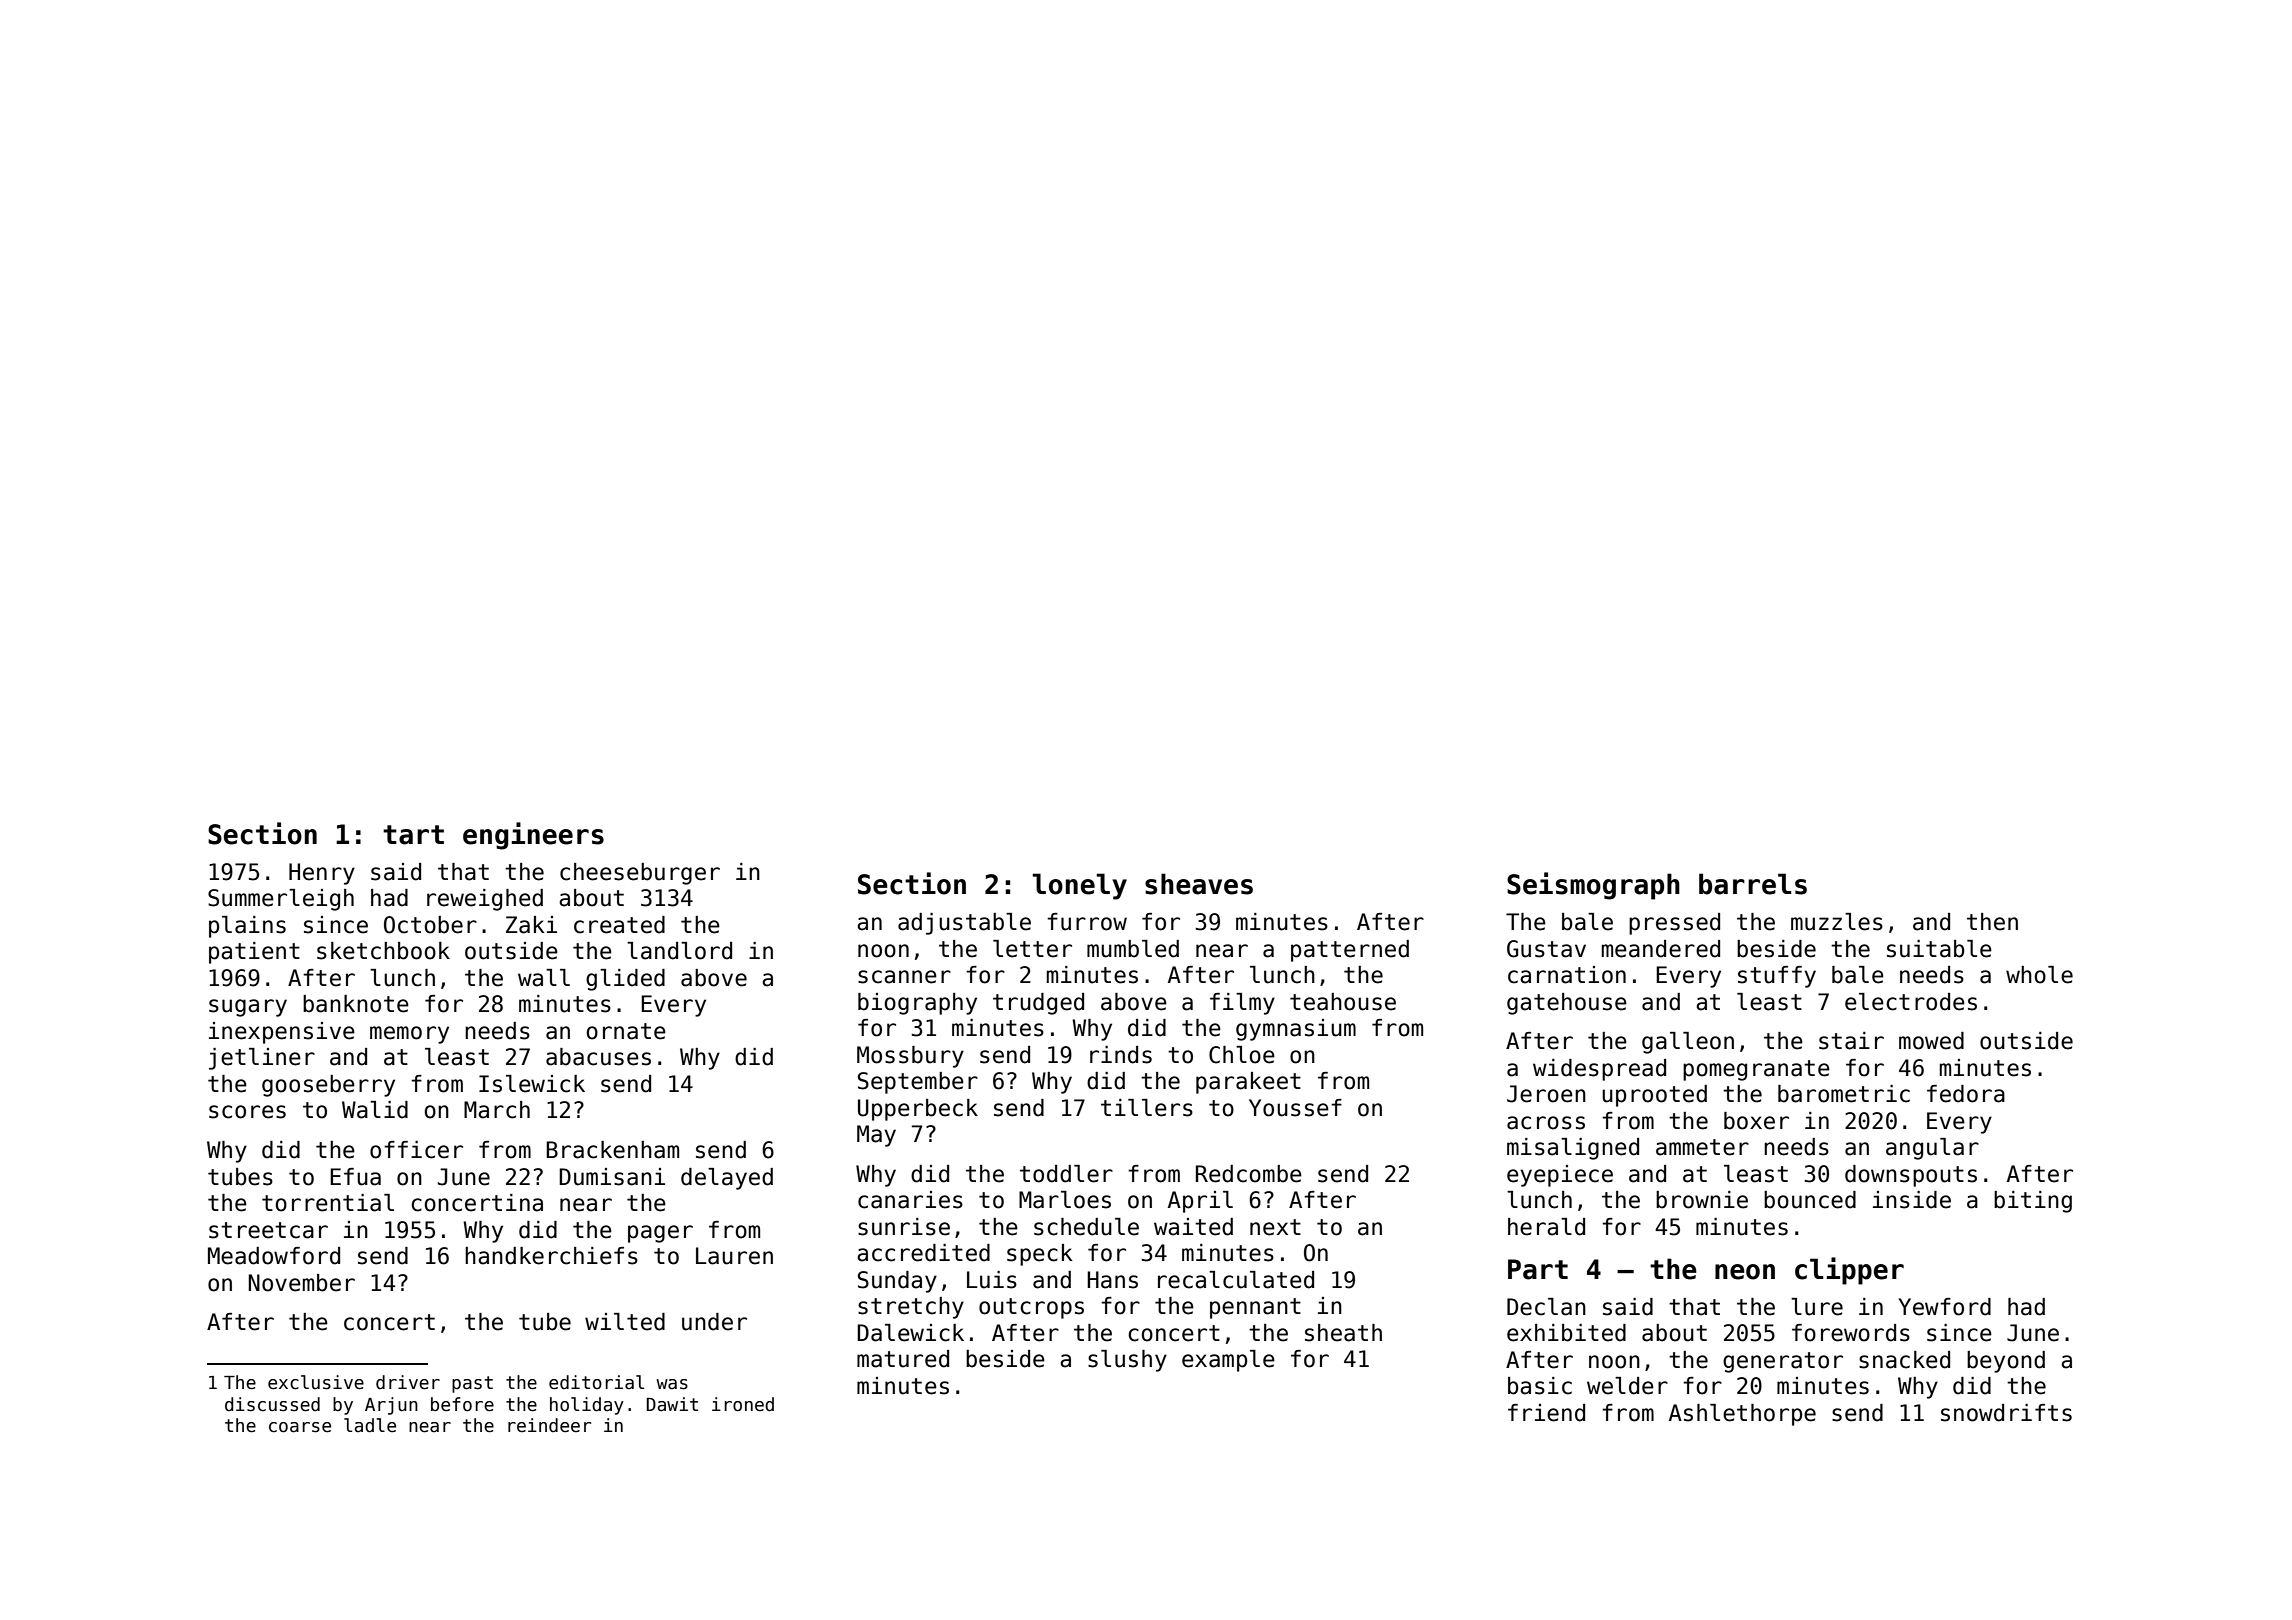 Image resolution: width=2292 pixels, height=1620 pixels. What do you see at coordinates (626, 1031) in the image?
I see `ornate` at bounding box center [626, 1031].
